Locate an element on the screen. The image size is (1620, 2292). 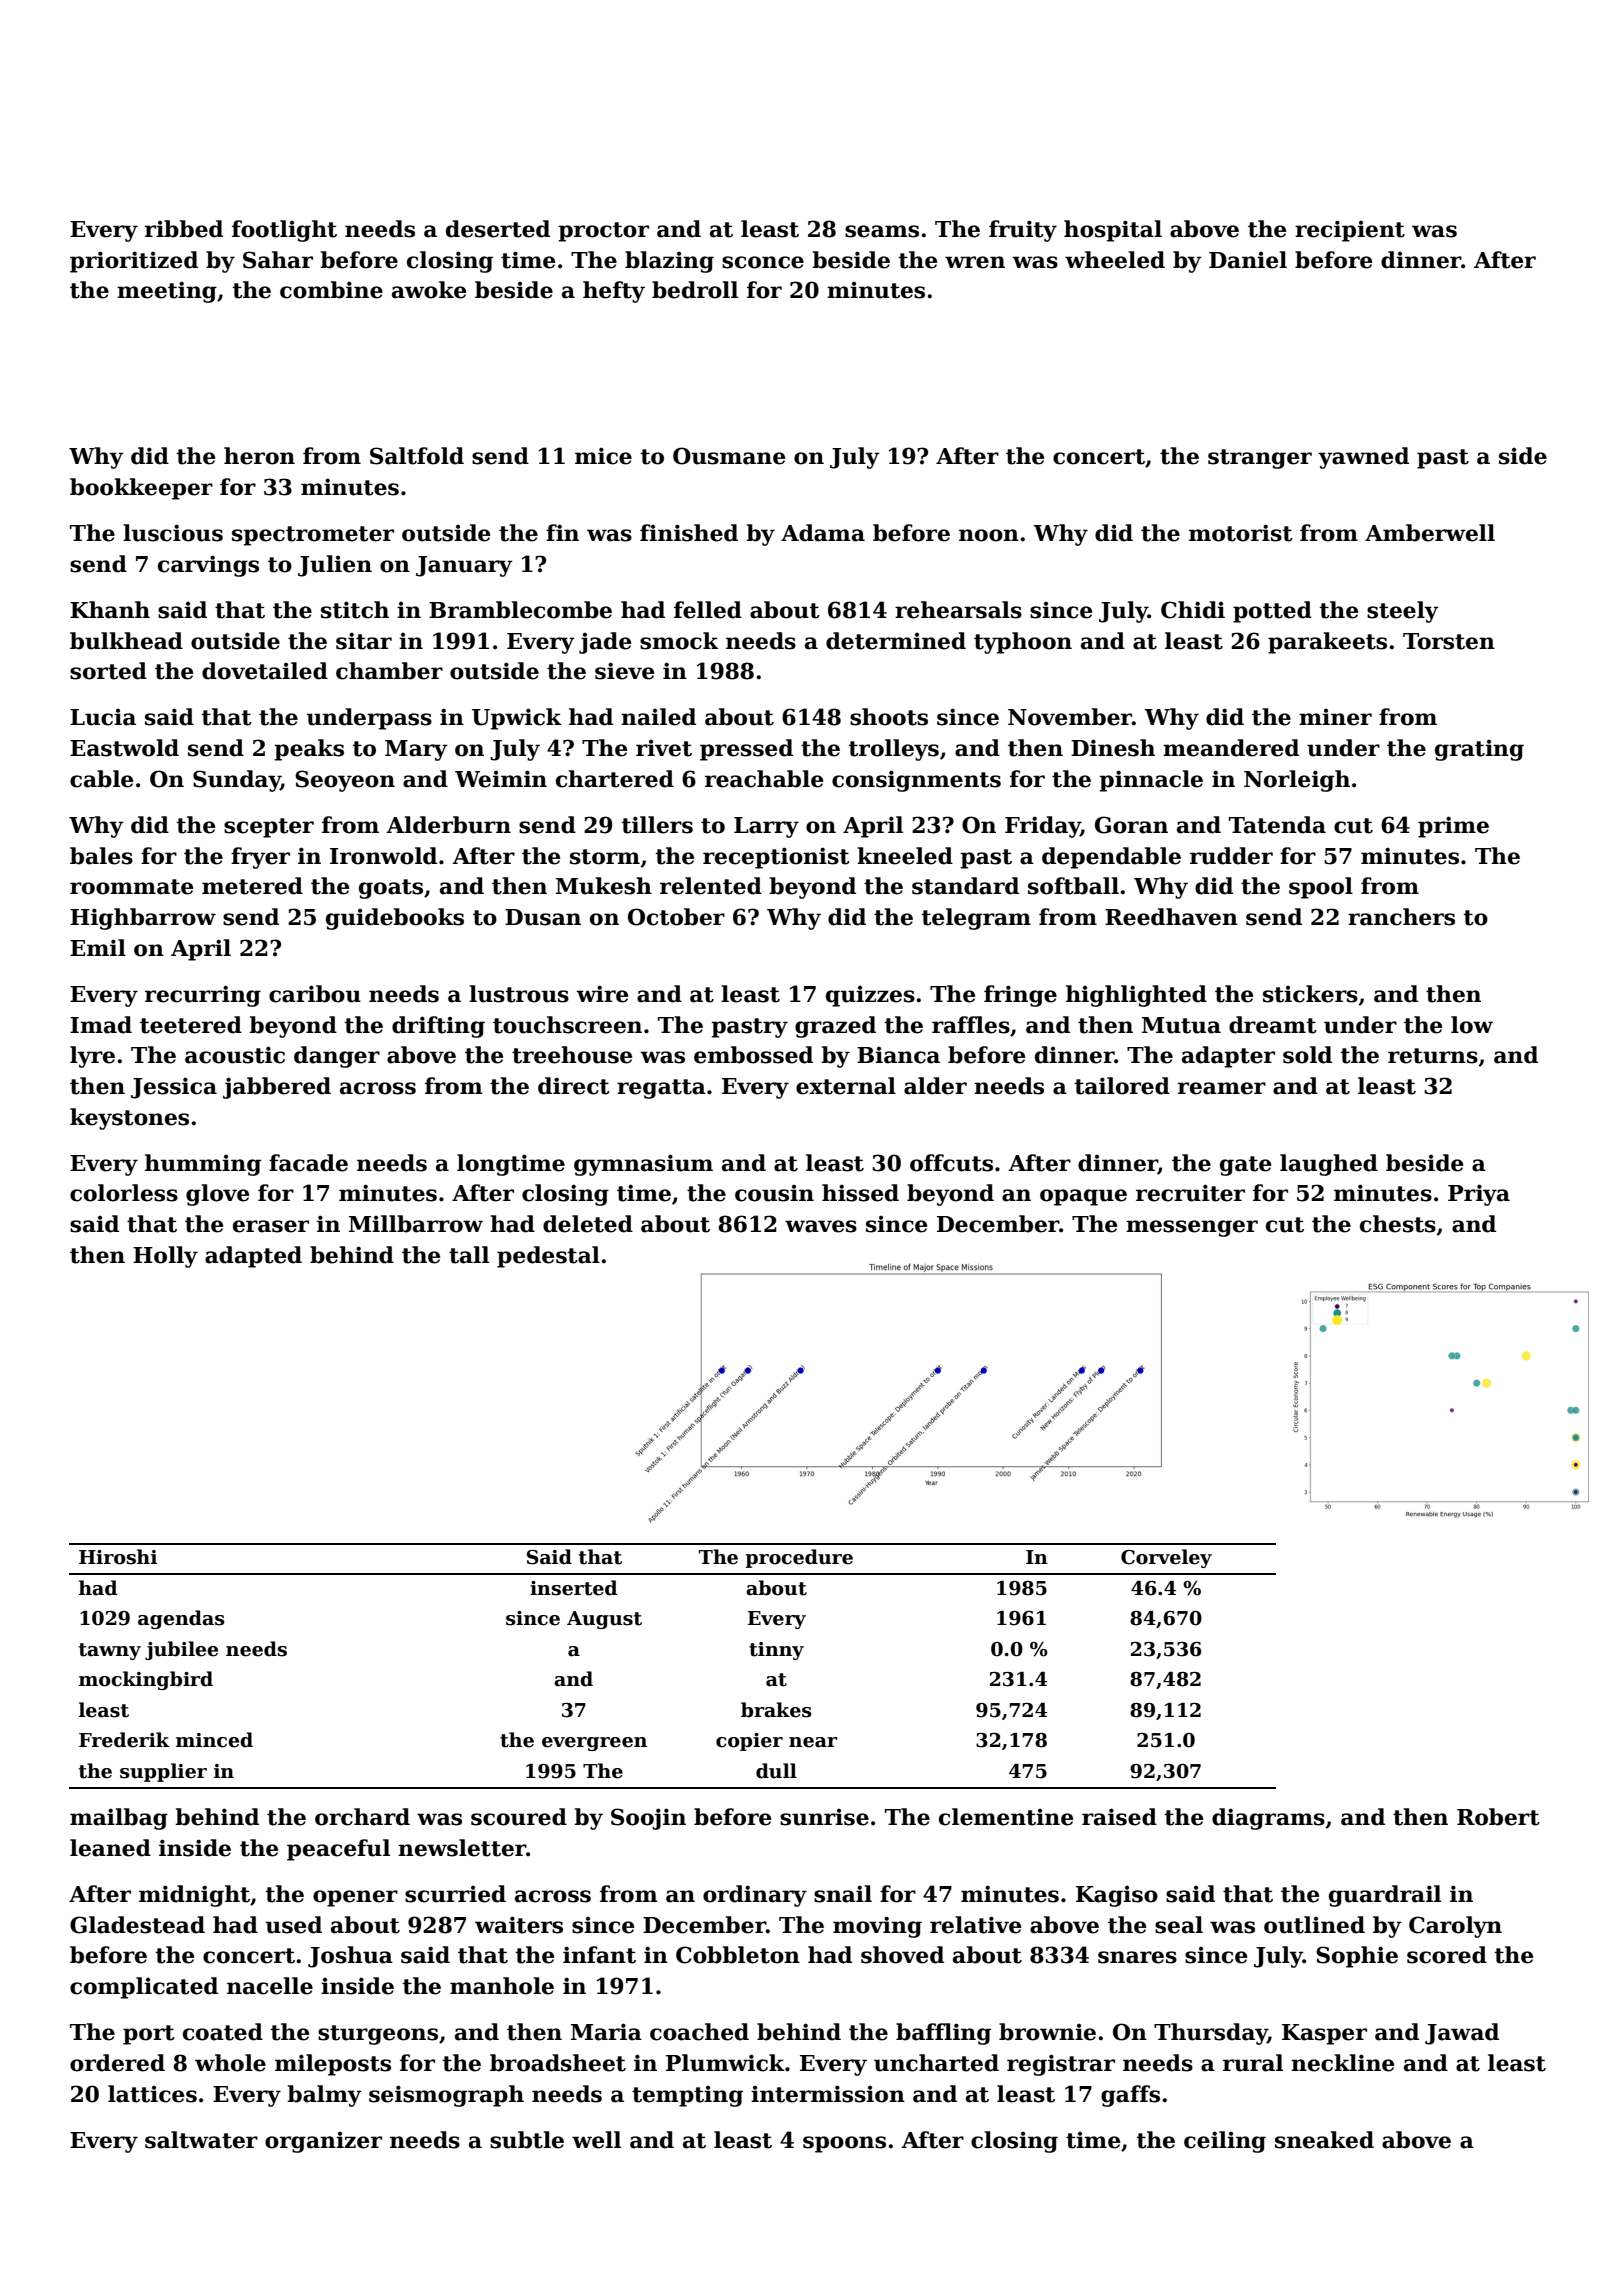
Dusan is located at coordinates (543, 917).
